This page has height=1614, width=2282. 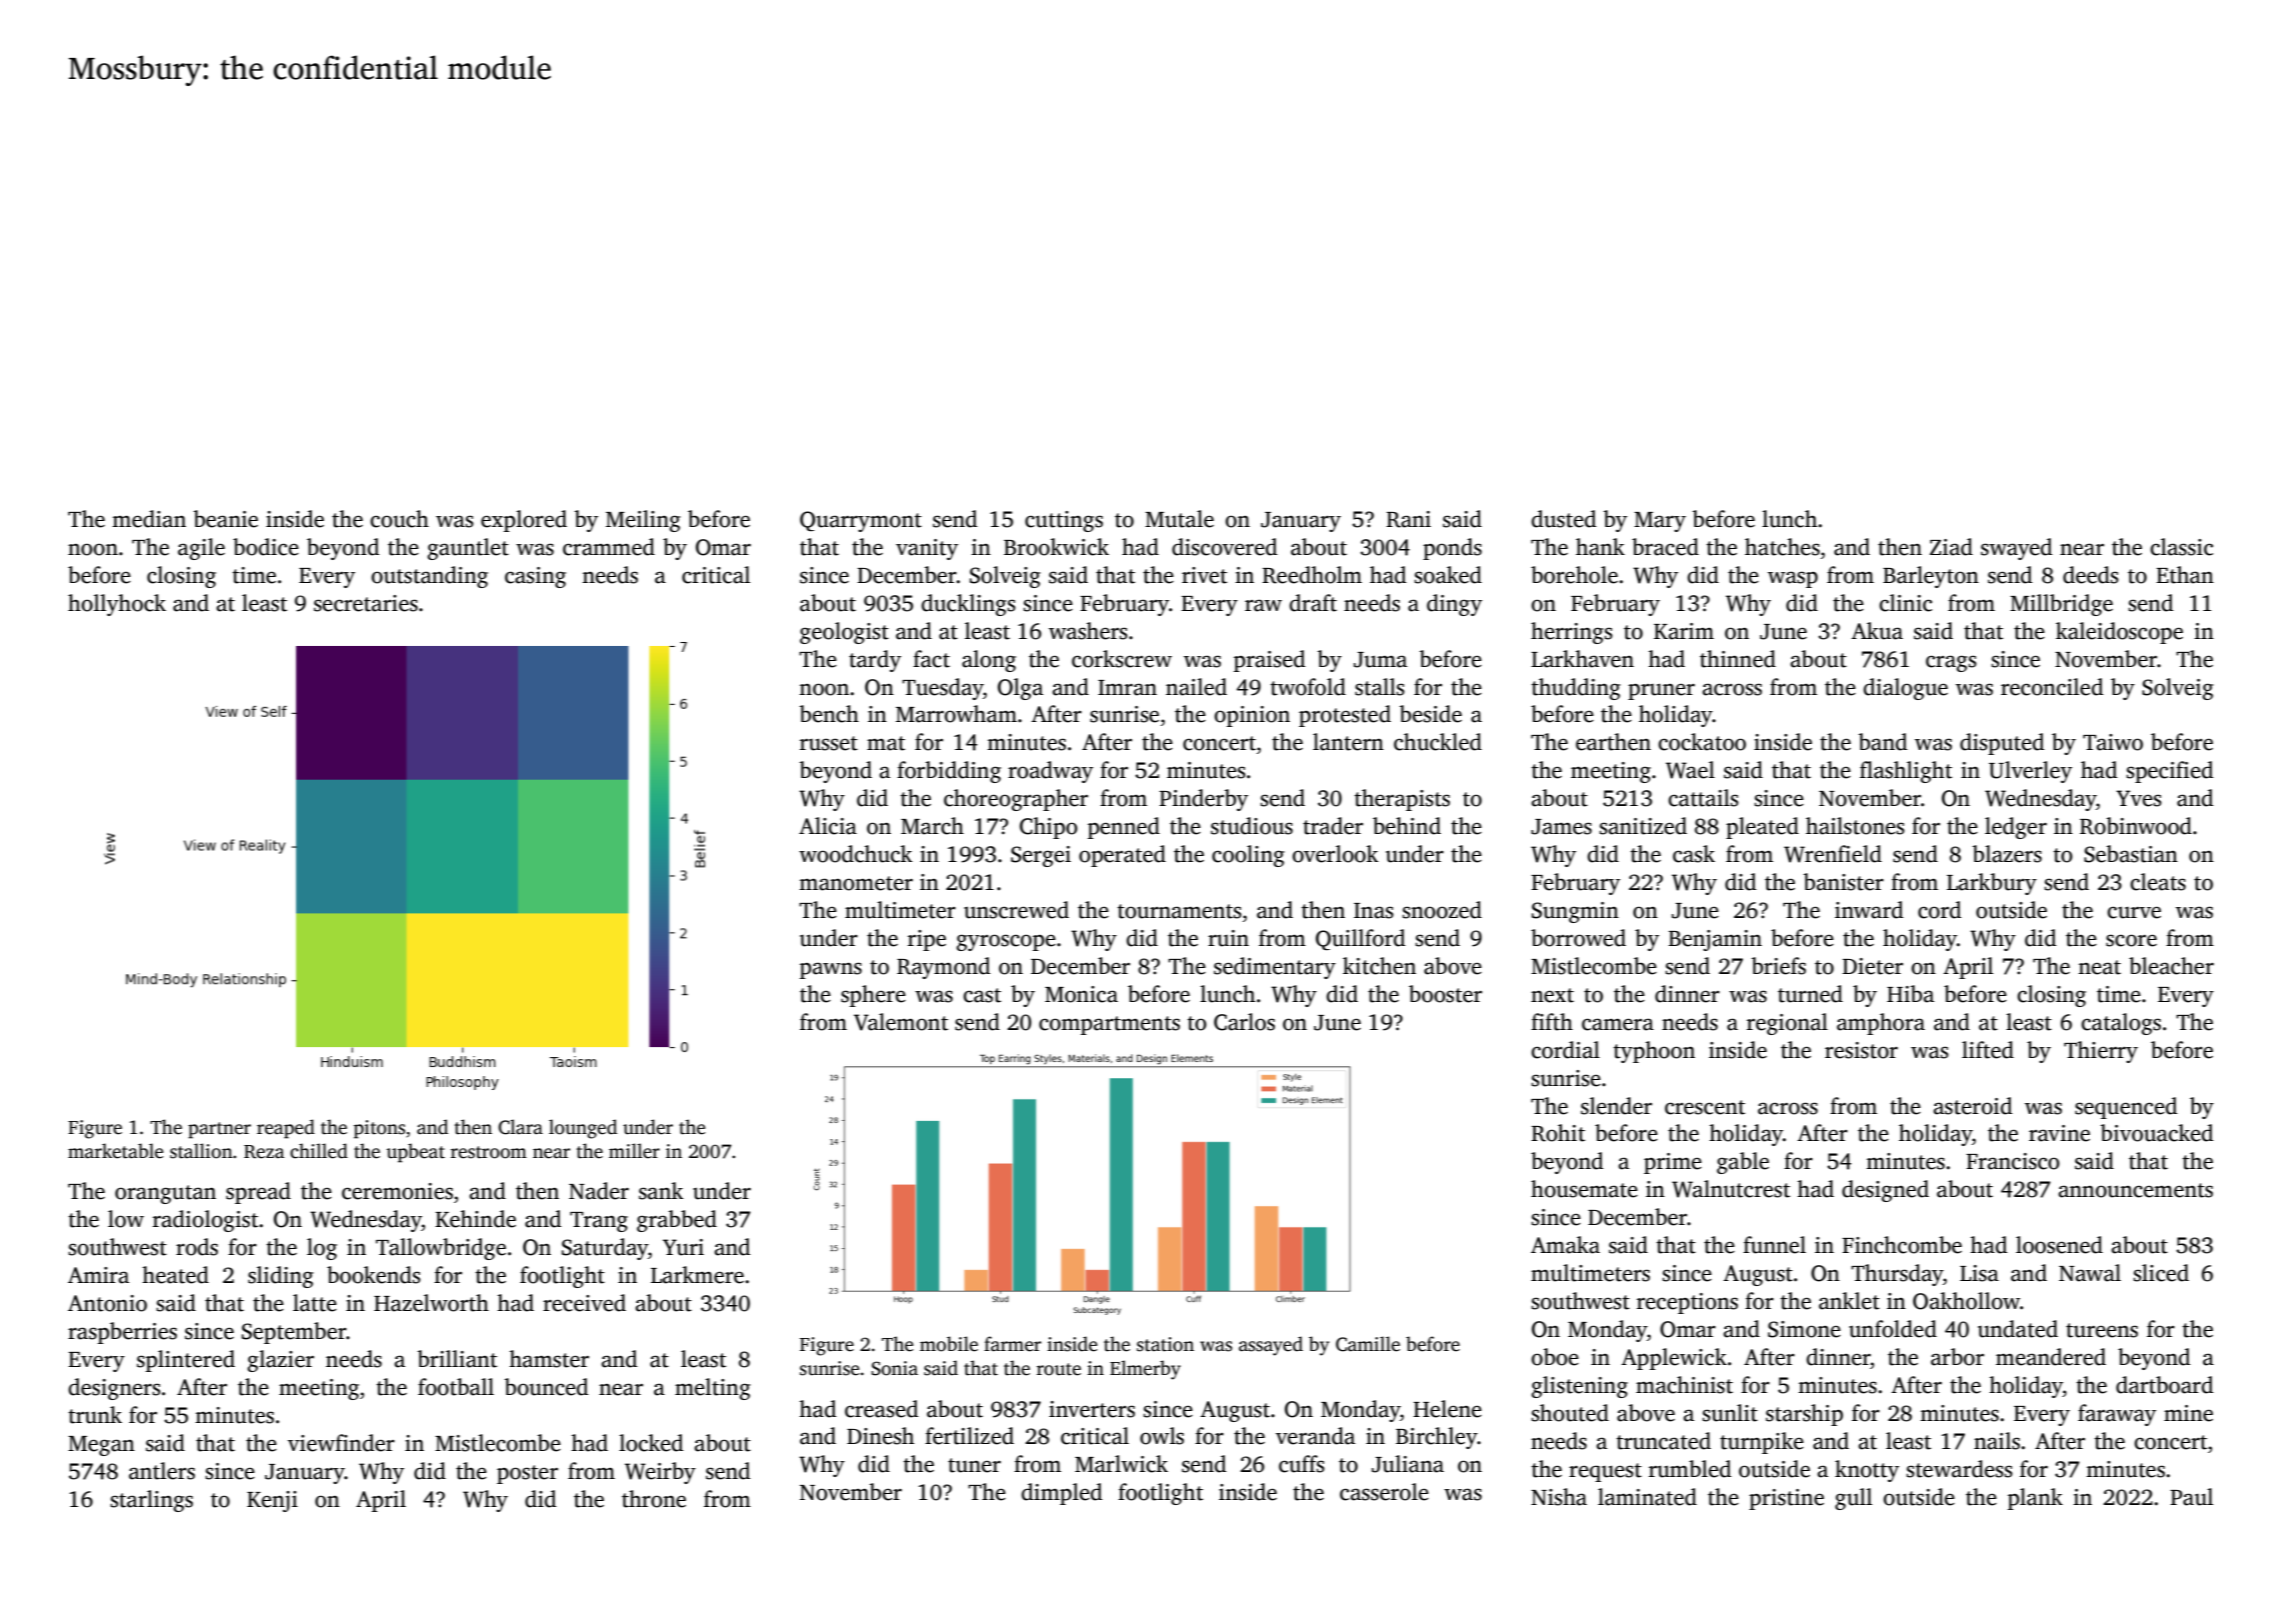 What do you see at coordinates (1905, 603) in the page?
I see `clinic` at bounding box center [1905, 603].
